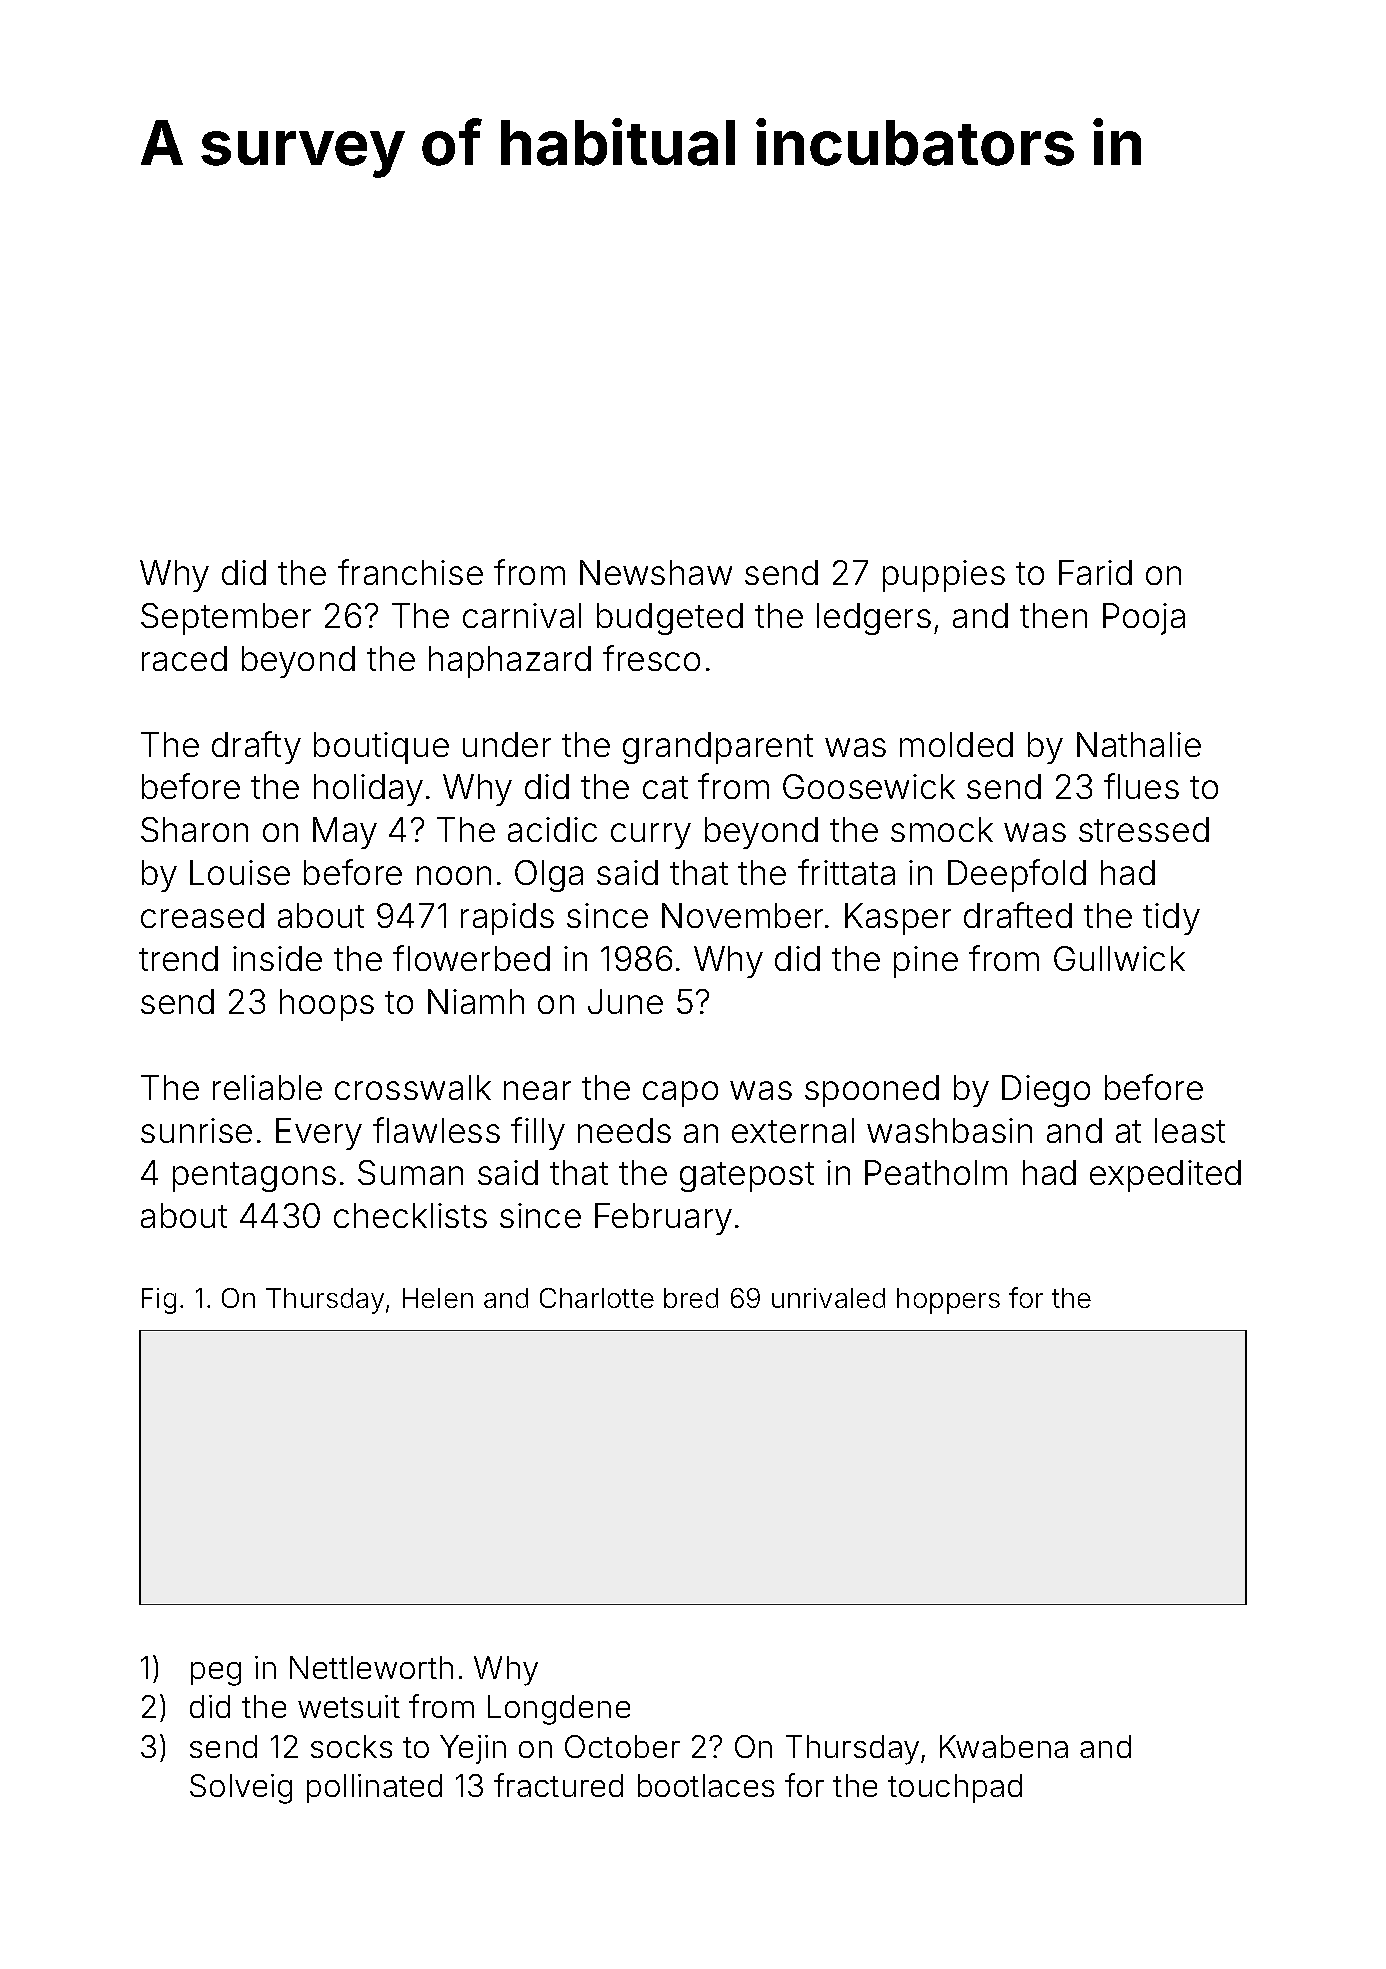 Image resolution: width=1386 pixels, height=1969 pixels. I want to click on pollinated, so click(374, 1788).
